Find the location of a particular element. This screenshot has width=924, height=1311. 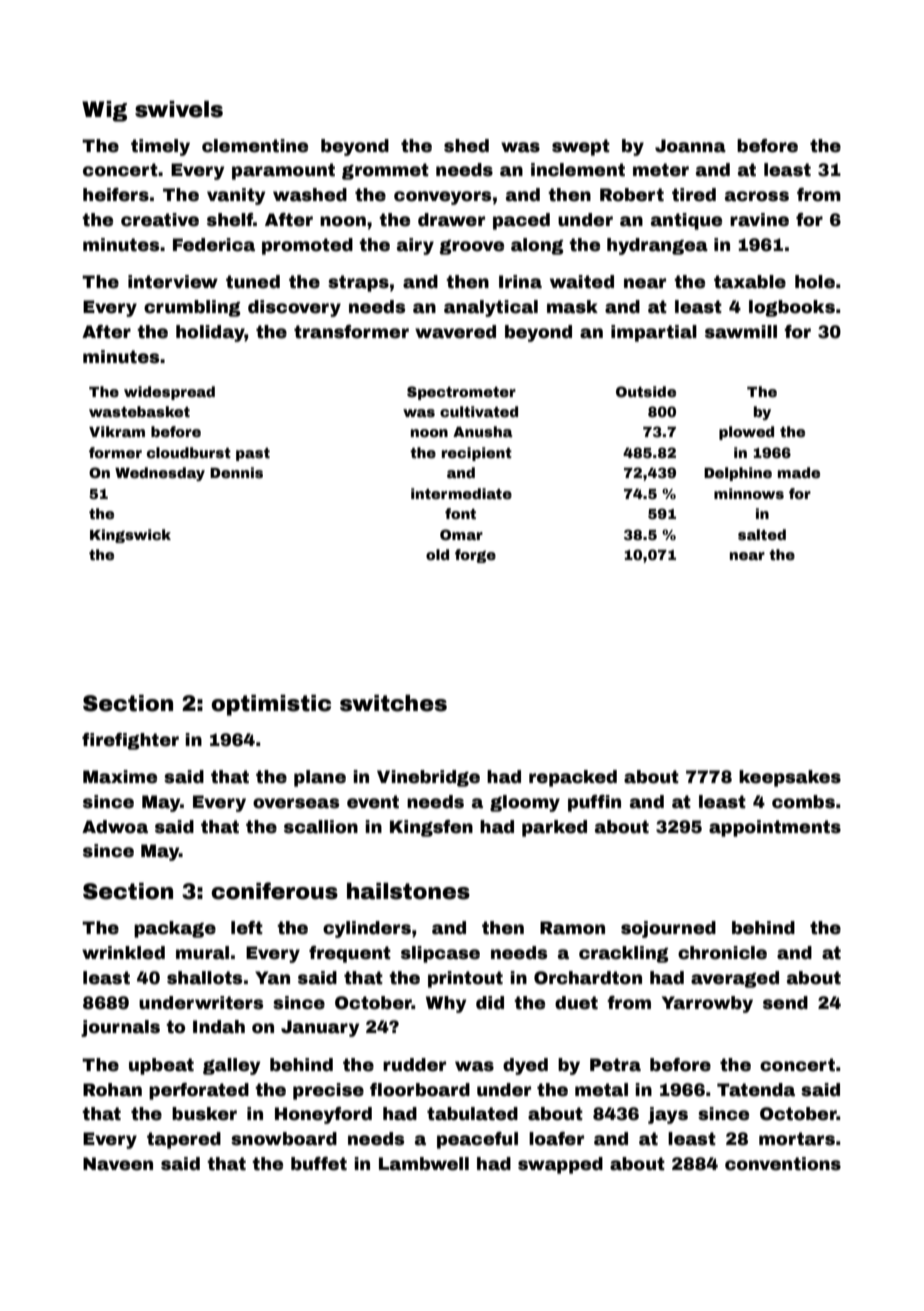

heifers is located at coordinates (116, 195).
